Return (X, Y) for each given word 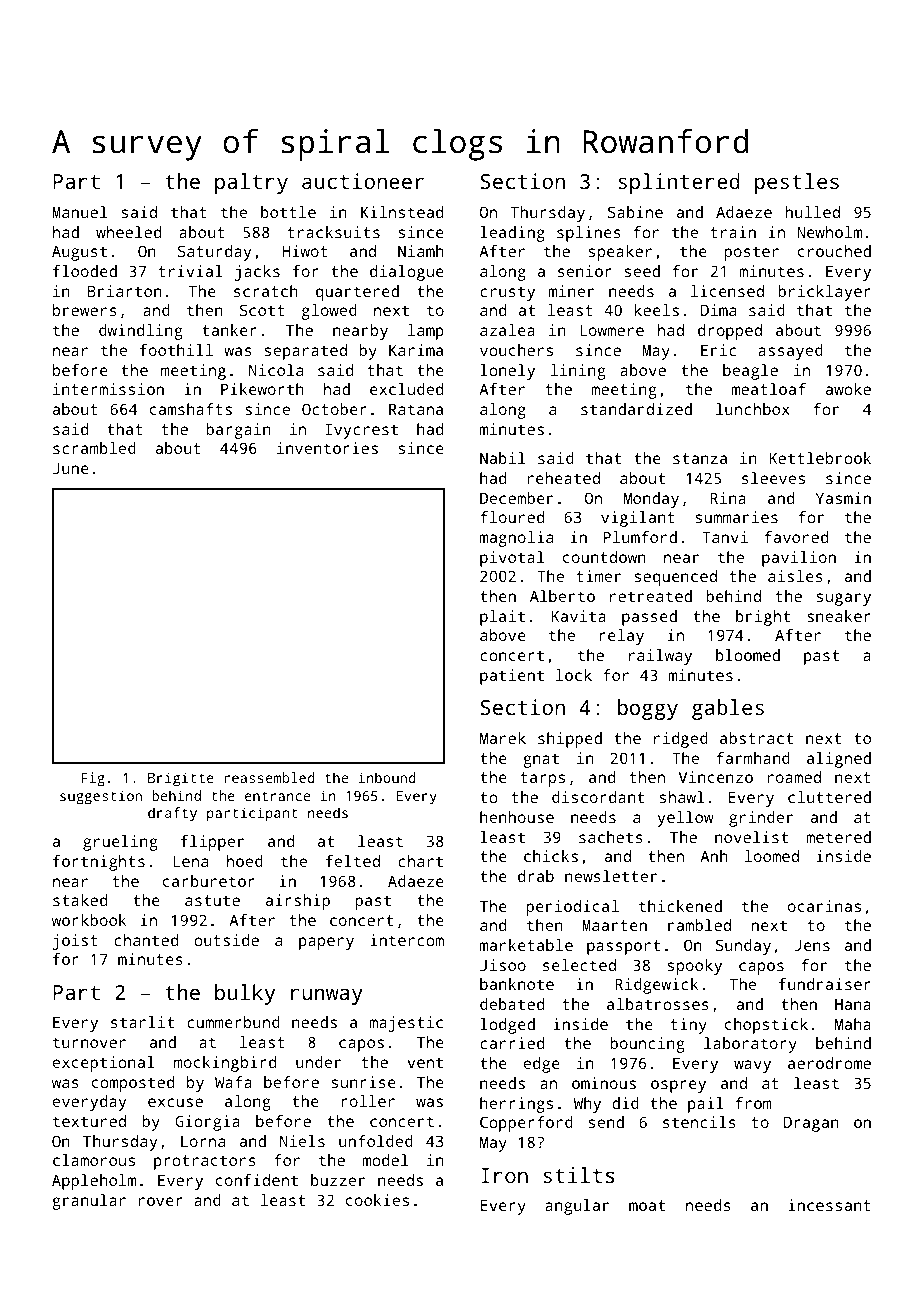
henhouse (517, 817)
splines (589, 234)
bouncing (647, 1045)
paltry (251, 183)
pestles (797, 183)
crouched (834, 251)
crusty (507, 293)
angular (577, 1207)
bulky (245, 994)
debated (512, 1004)
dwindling (140, 332)
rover (161, 1201)
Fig (93, 779)
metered (838, 837)
